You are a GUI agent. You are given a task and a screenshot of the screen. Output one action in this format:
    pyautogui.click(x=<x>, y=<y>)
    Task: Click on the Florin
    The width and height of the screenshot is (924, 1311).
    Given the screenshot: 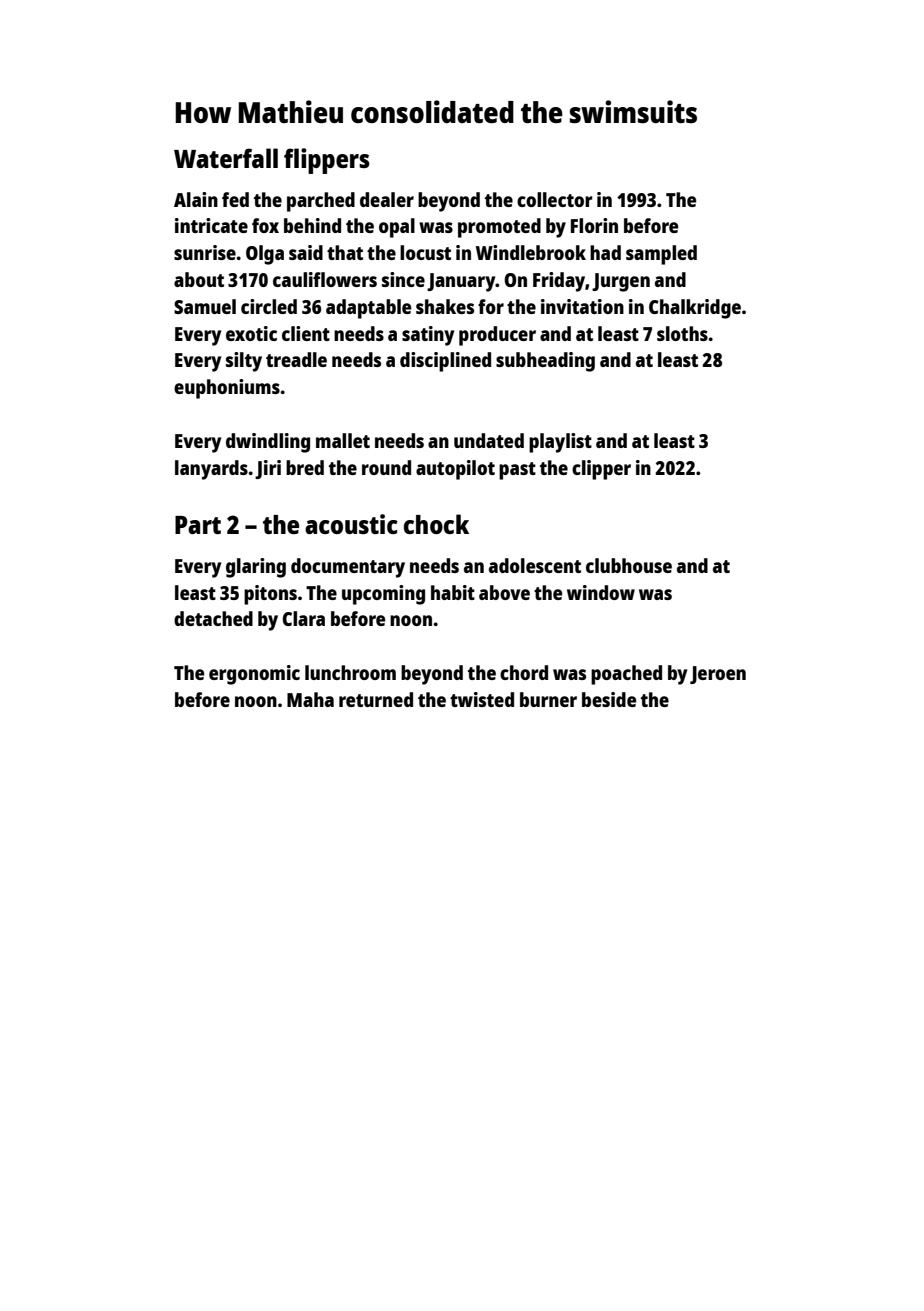 What is the action you would take?
    pyautogui.click(x=594, y=225)
